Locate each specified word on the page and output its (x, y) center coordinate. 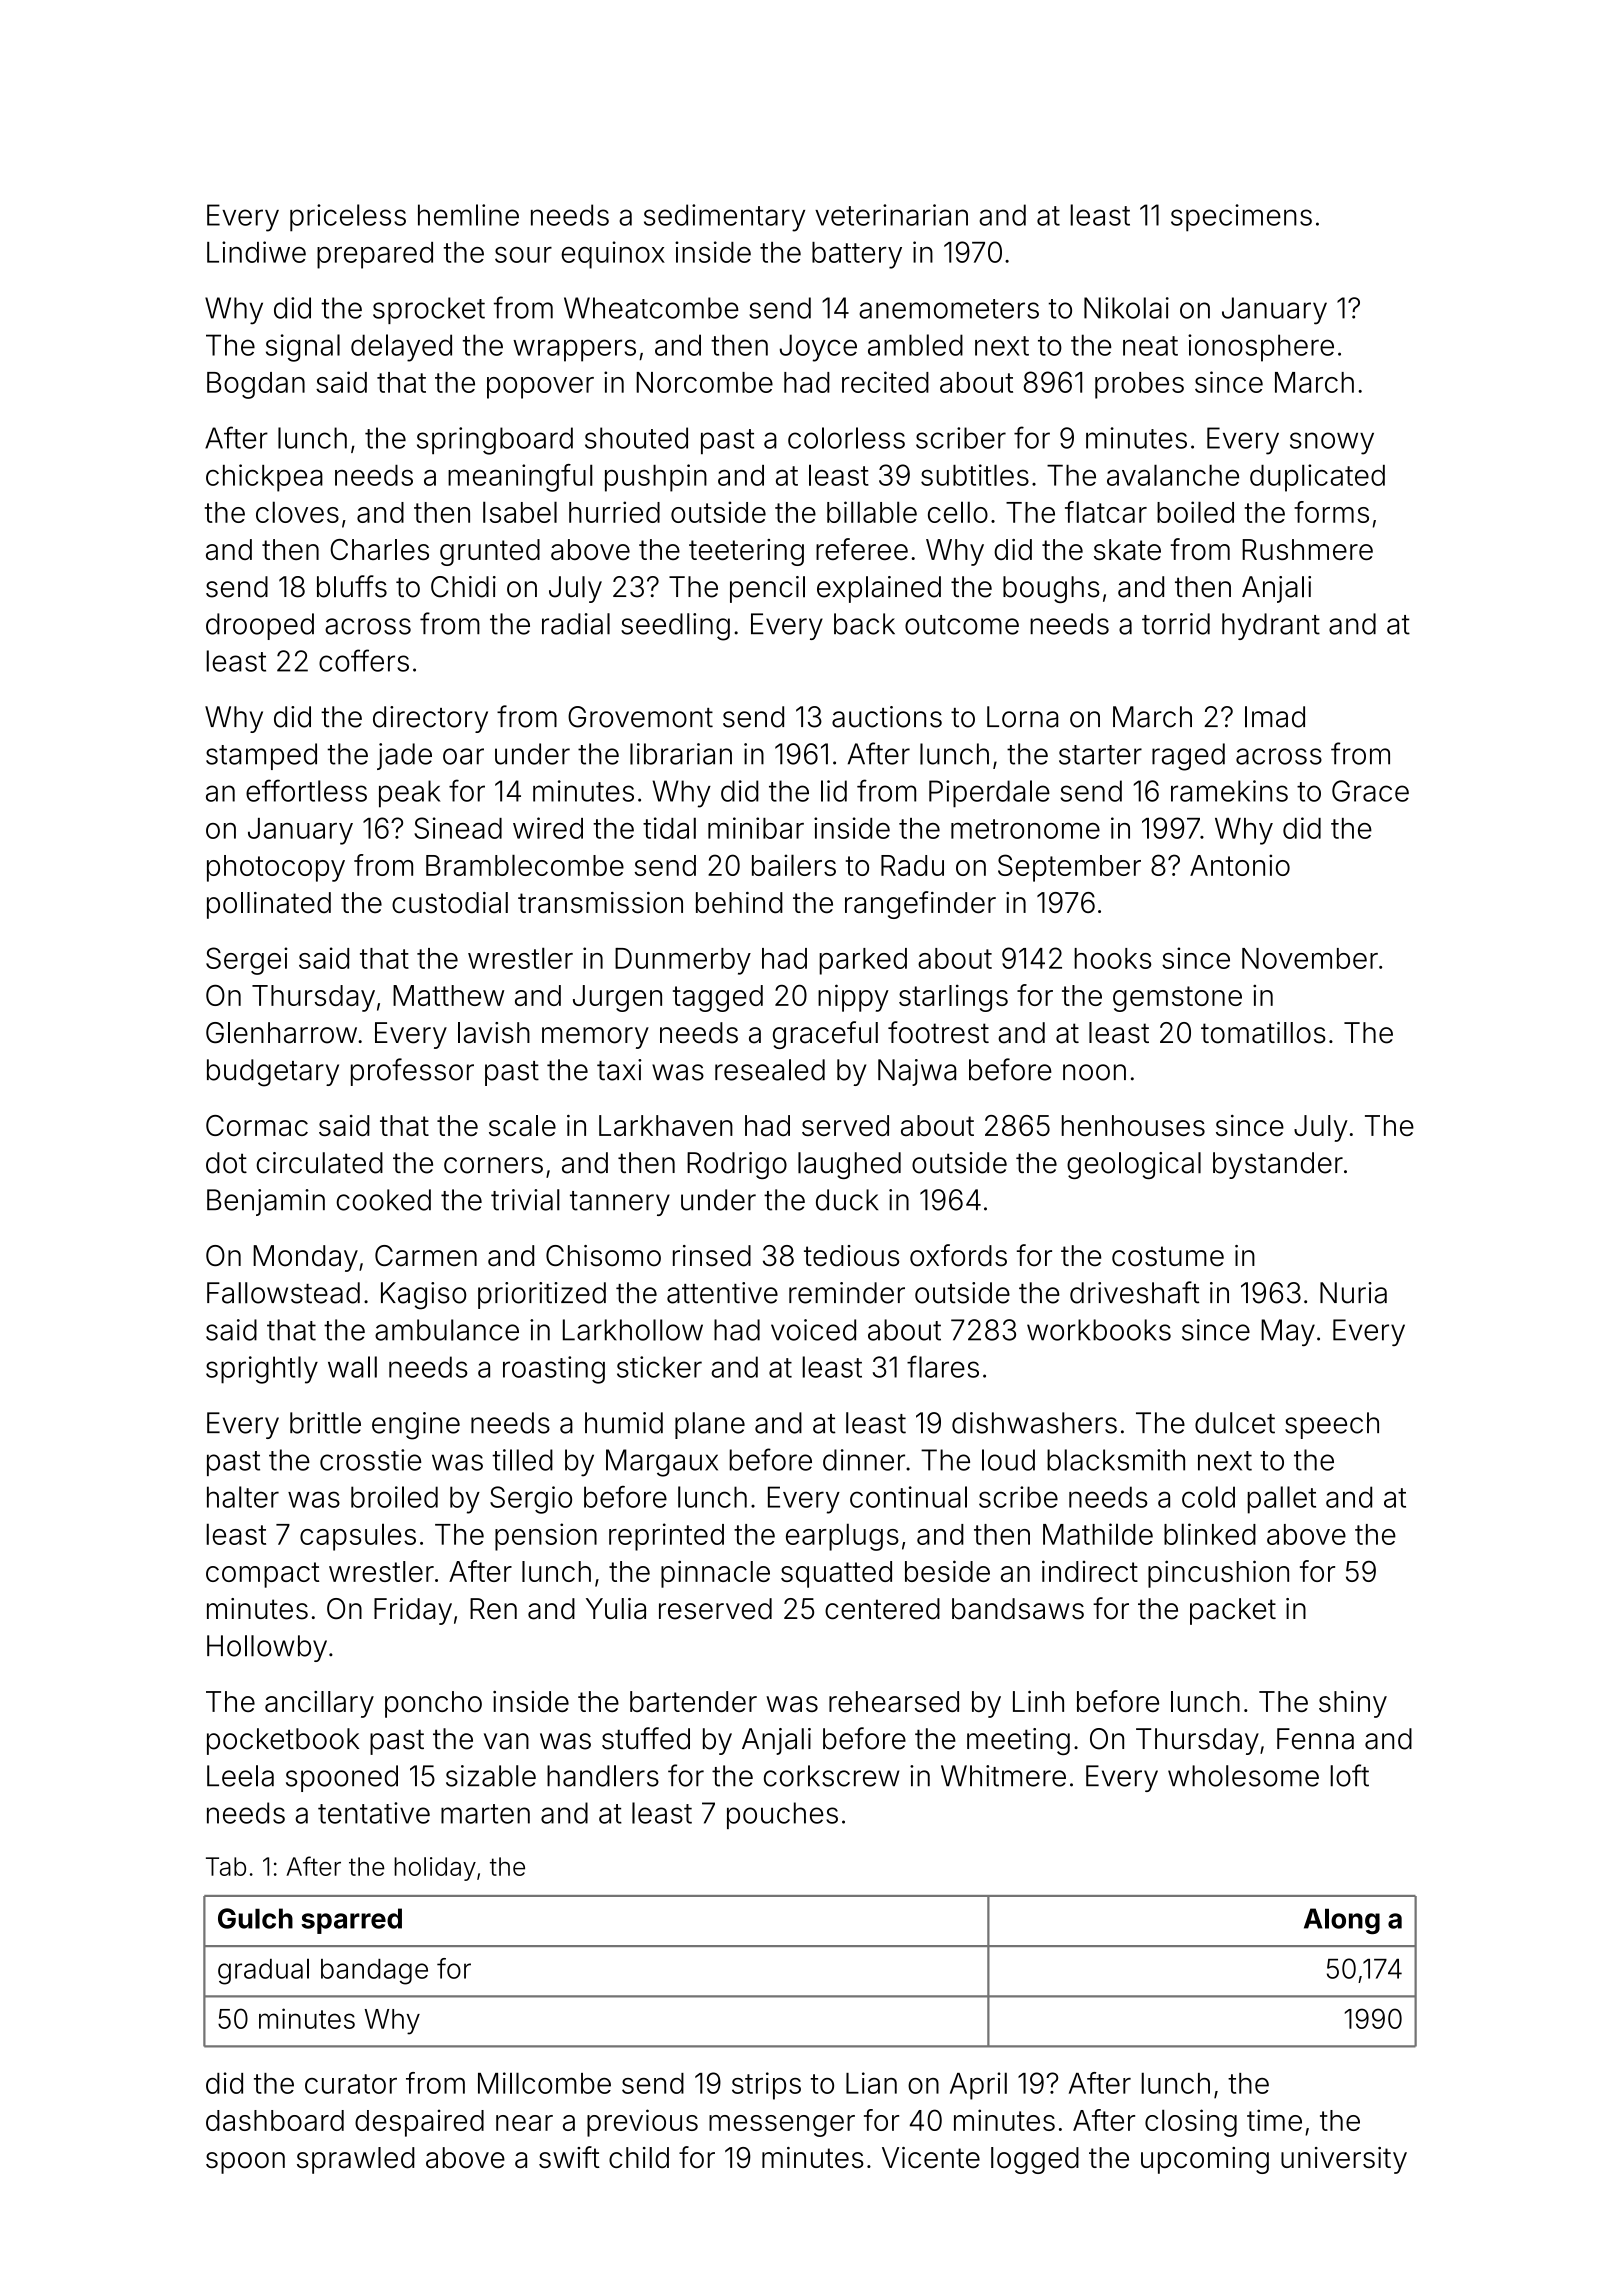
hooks (1112, 958)
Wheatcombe (651, 308)
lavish (494, 1033)
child (639, 2157)
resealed (770, 1070)
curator (351, 2084)
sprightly (262, 1370)
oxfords (958, 1255)
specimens (1241, 218)
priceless (348, 218)
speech (1332, 1425)
